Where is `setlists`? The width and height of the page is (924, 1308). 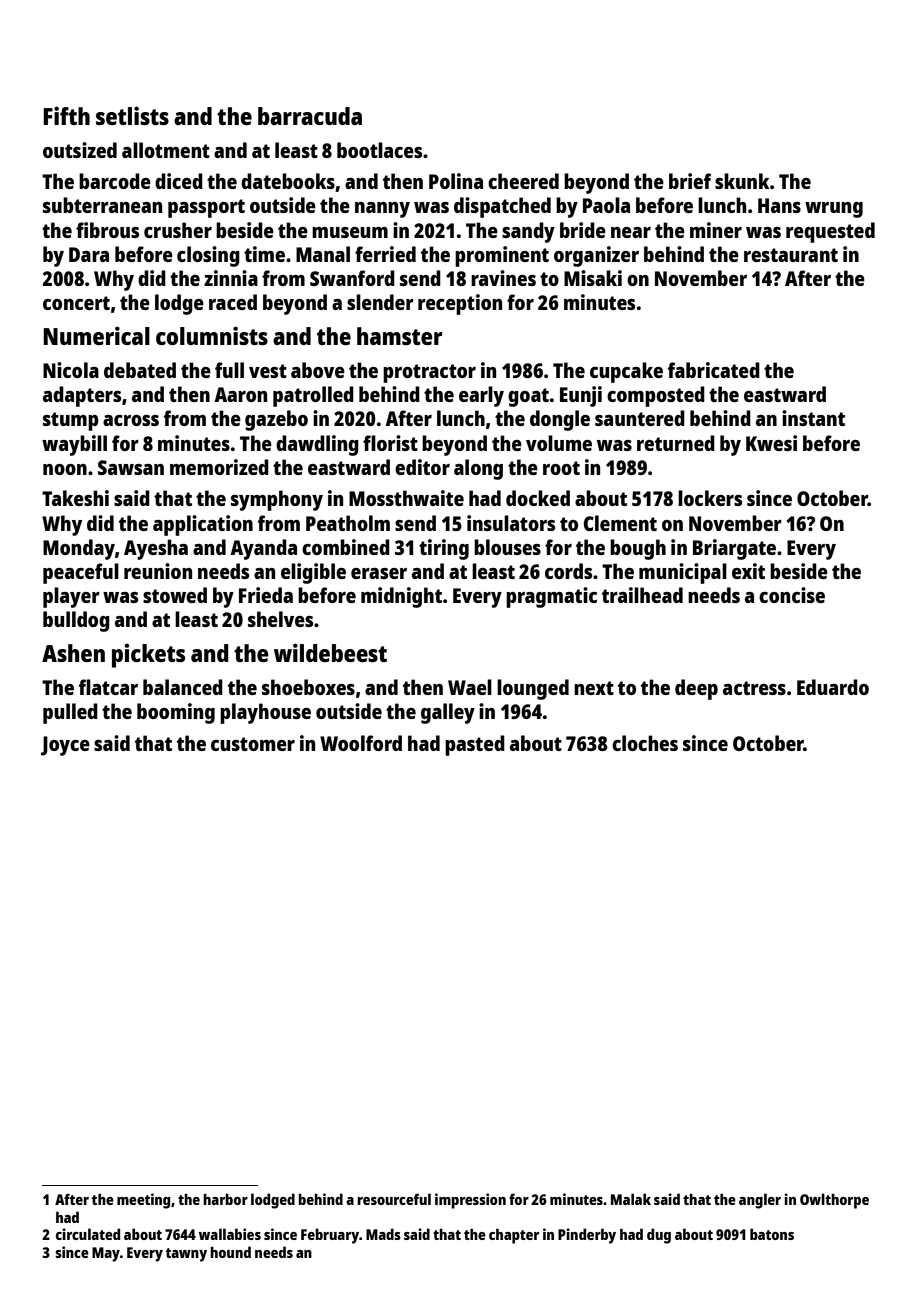 setlists is located at coordinates (132, 115).
